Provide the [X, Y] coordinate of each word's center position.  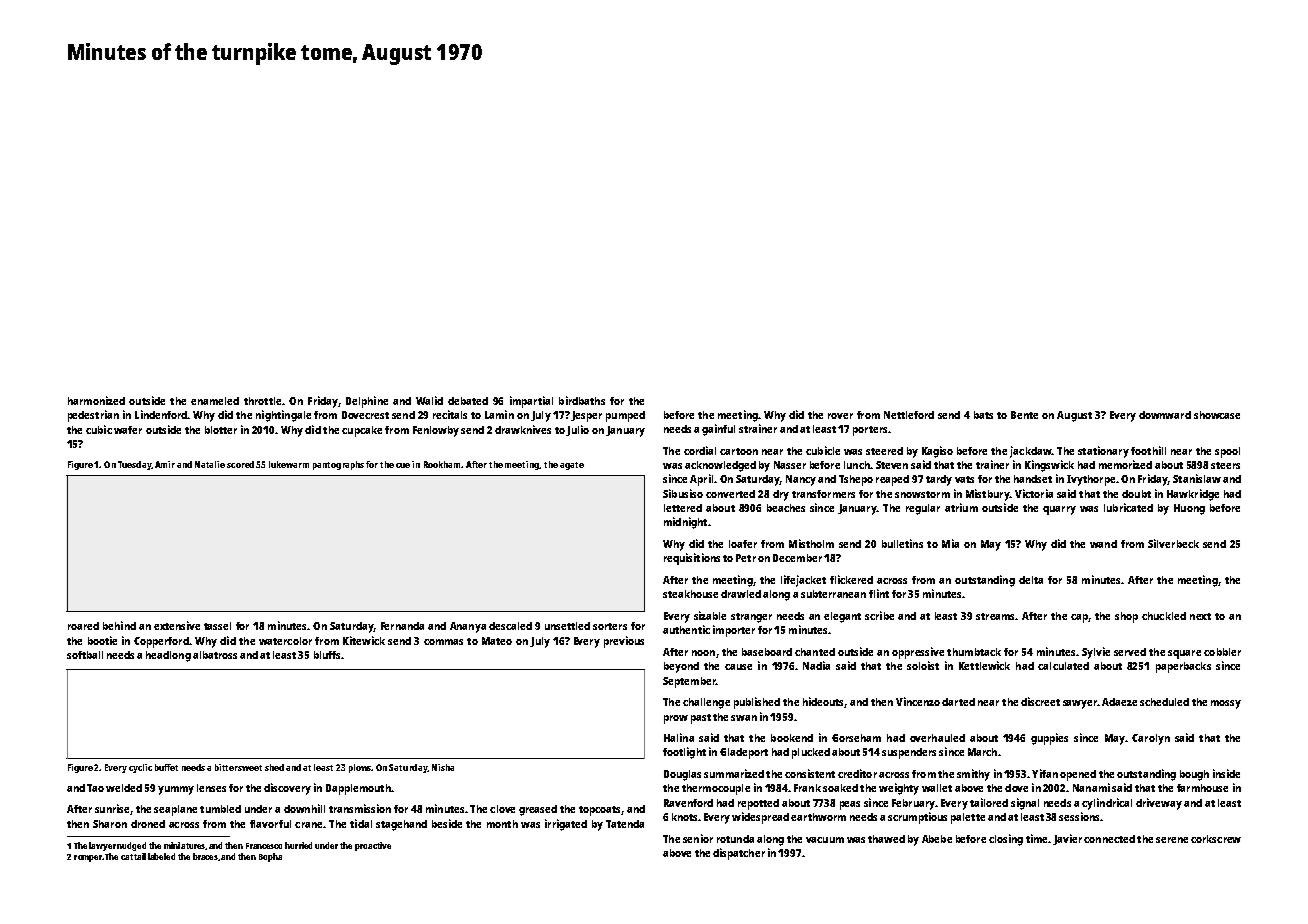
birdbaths [582, 400]
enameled [215, 401]
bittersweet [238, 767]
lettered [683, 508]
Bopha [270, 857]
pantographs [338, 465]
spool [1227, 452]
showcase [1217, 415]
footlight [684, 753]
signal [1025, 804]
